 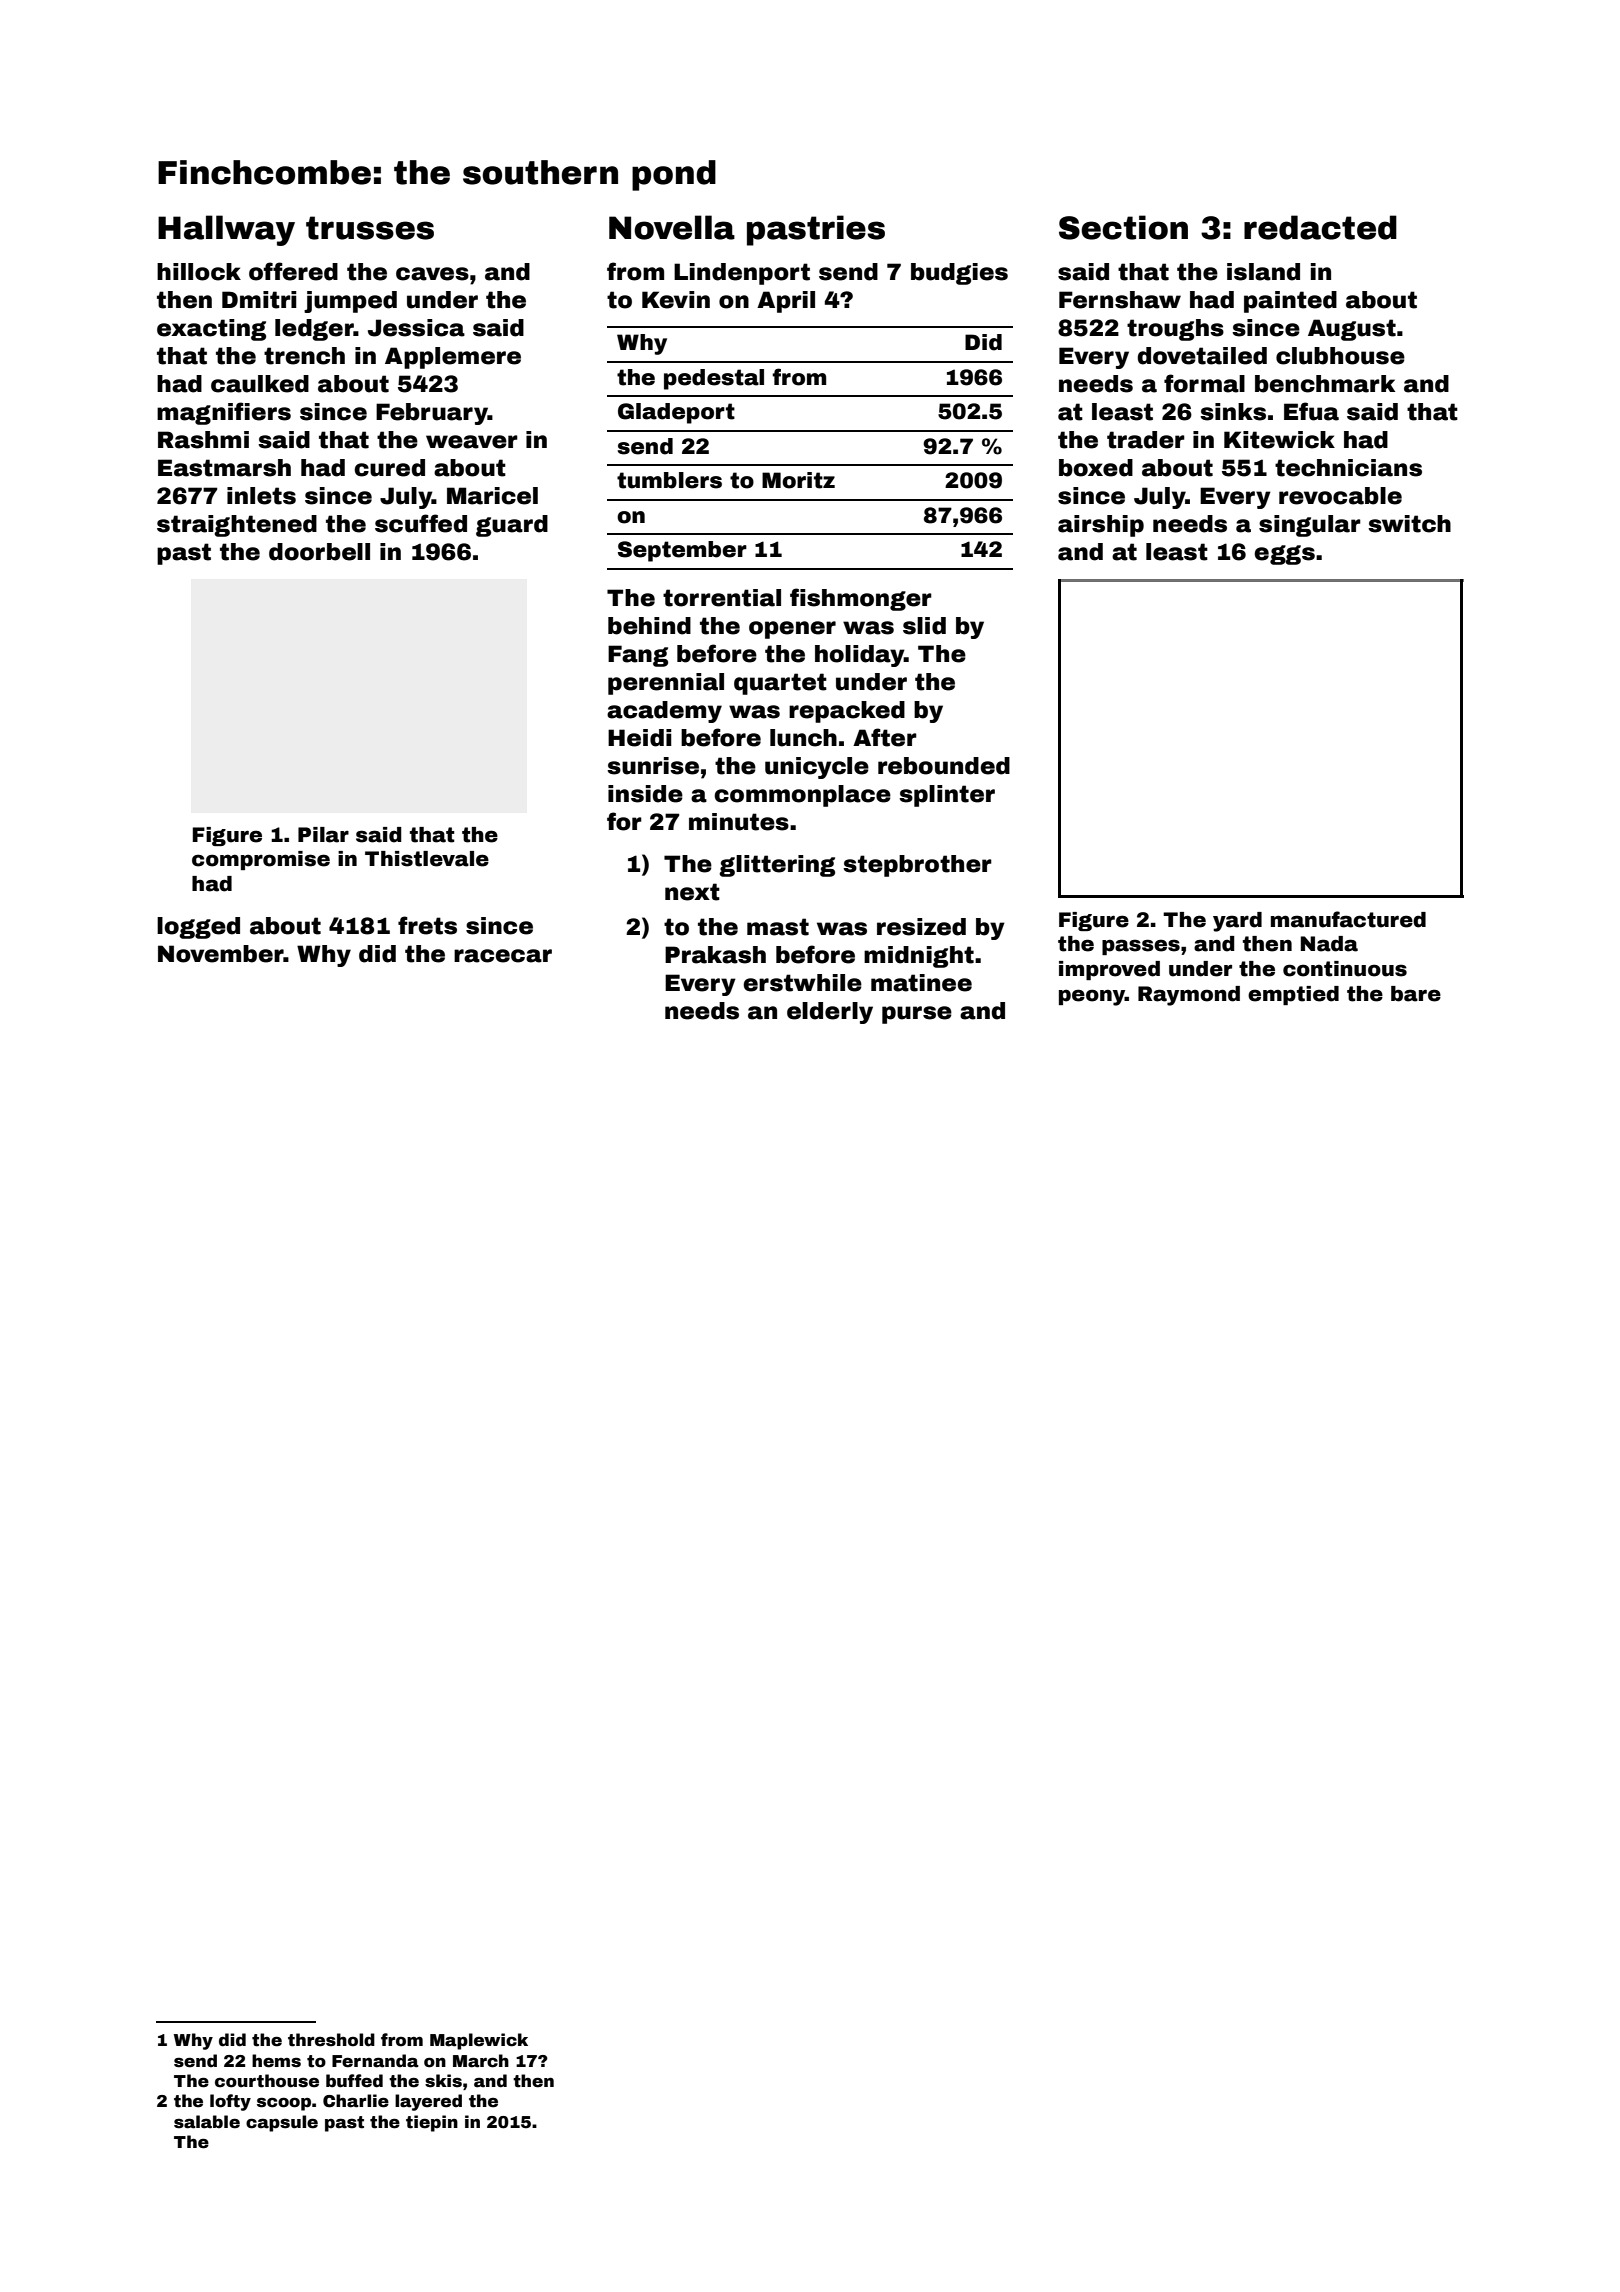 What do you see at coordinates (221, 954) in the image?
I see `November` at bounding box center [221, 954].
